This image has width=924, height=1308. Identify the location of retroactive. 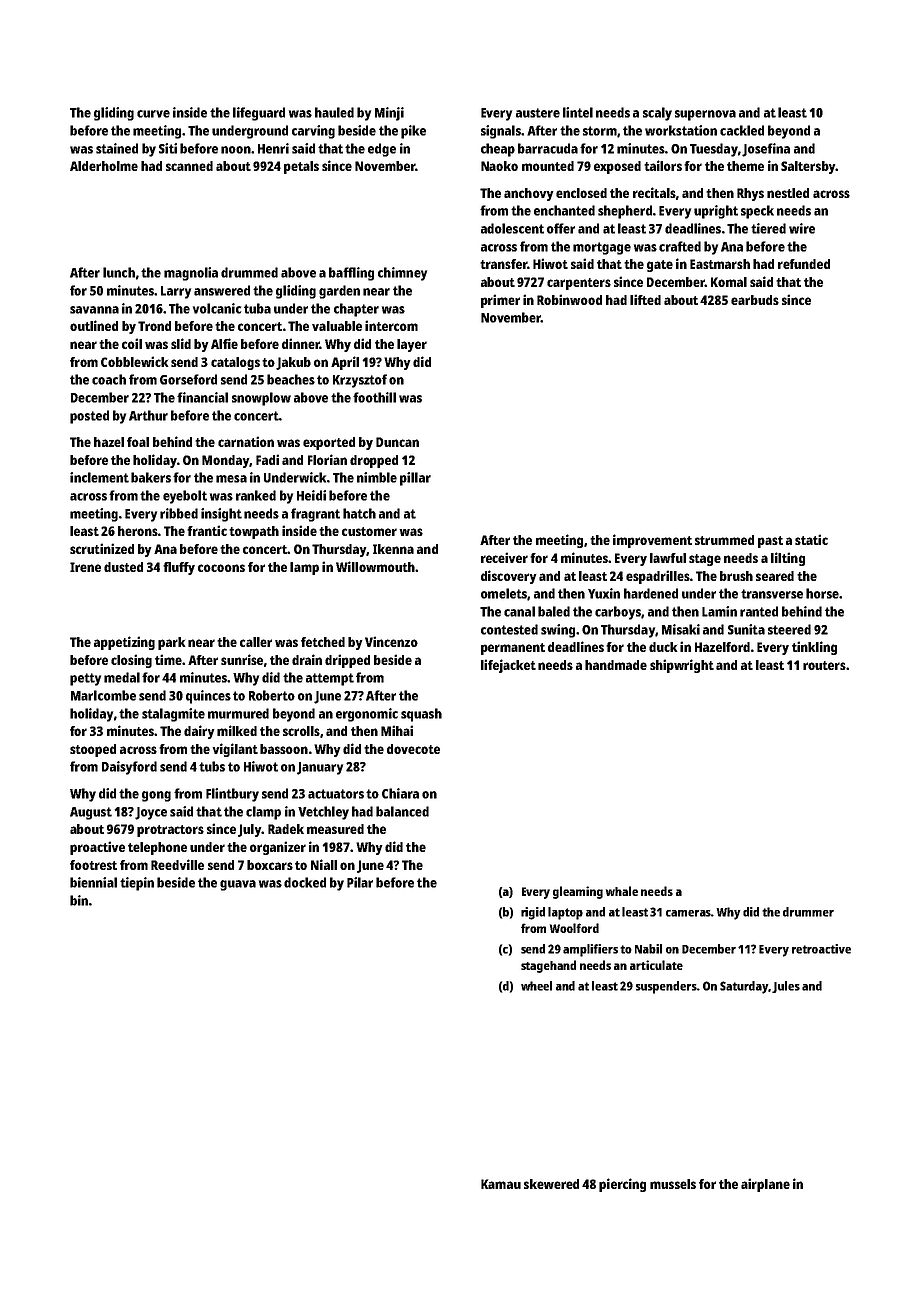
(821, 949).
